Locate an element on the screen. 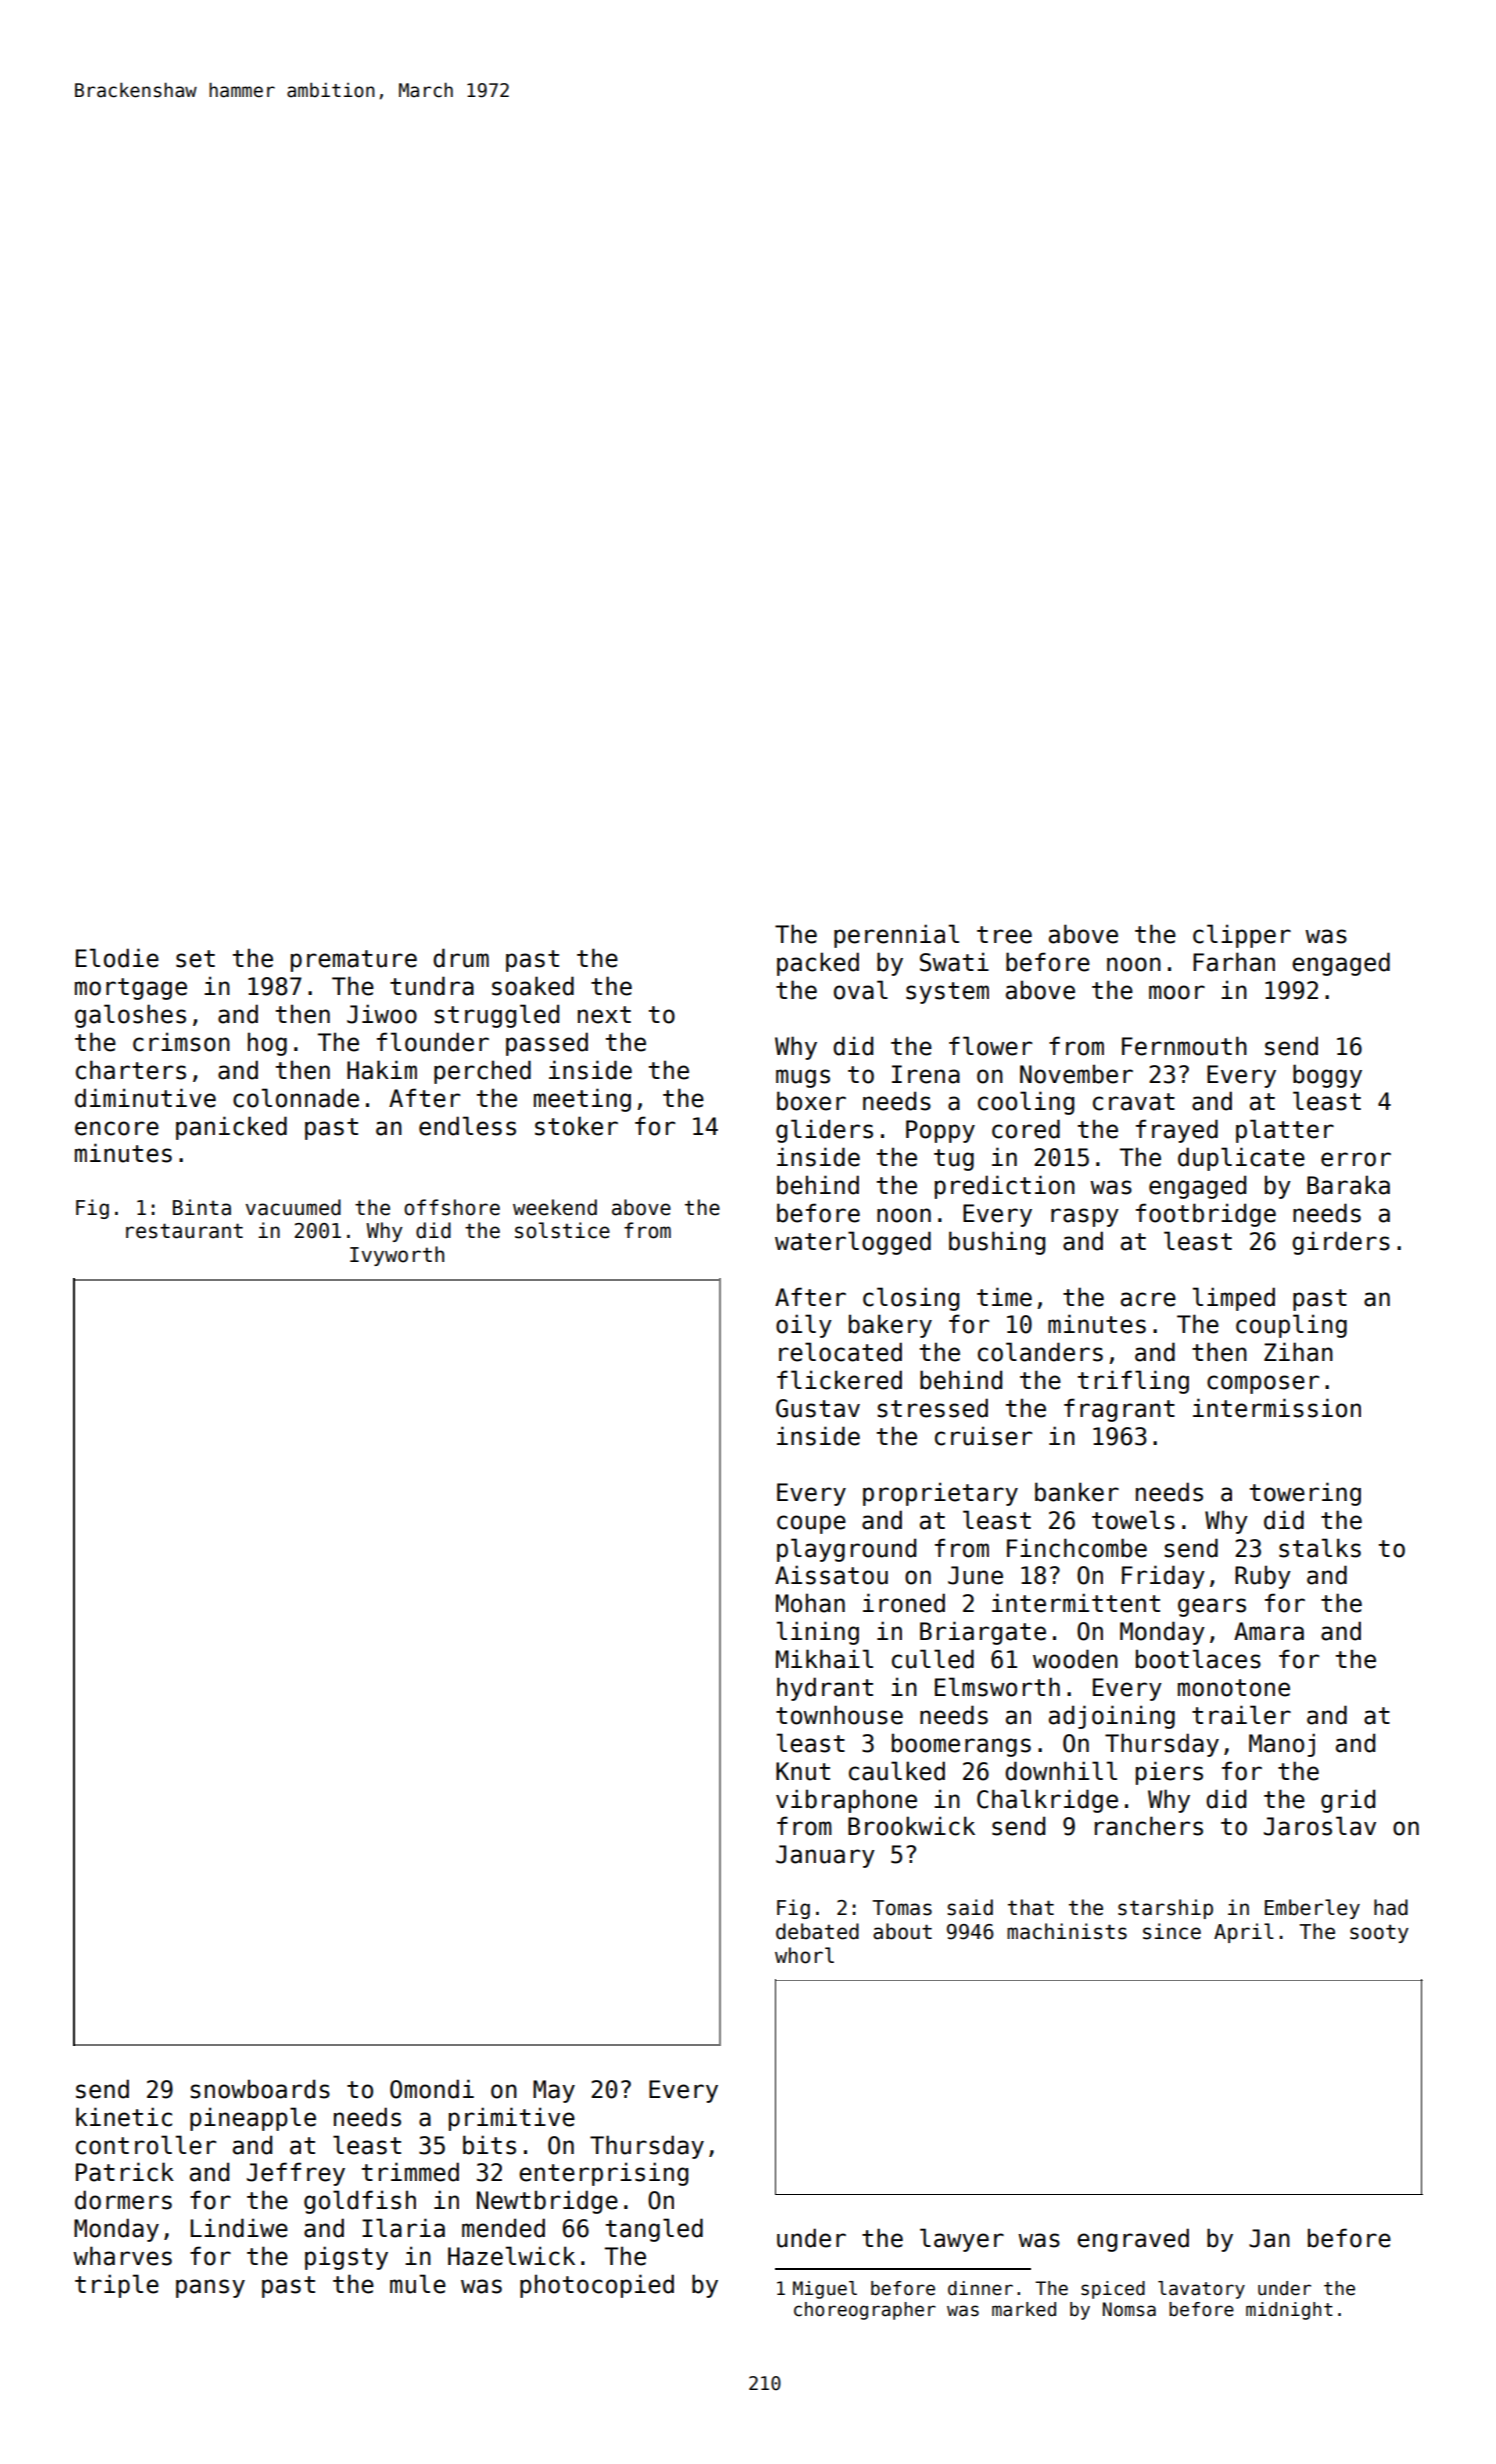 Image resolution: width=1496 pixels, height=2464 pixels. machinists is located at coordinates (1067, 1931).
